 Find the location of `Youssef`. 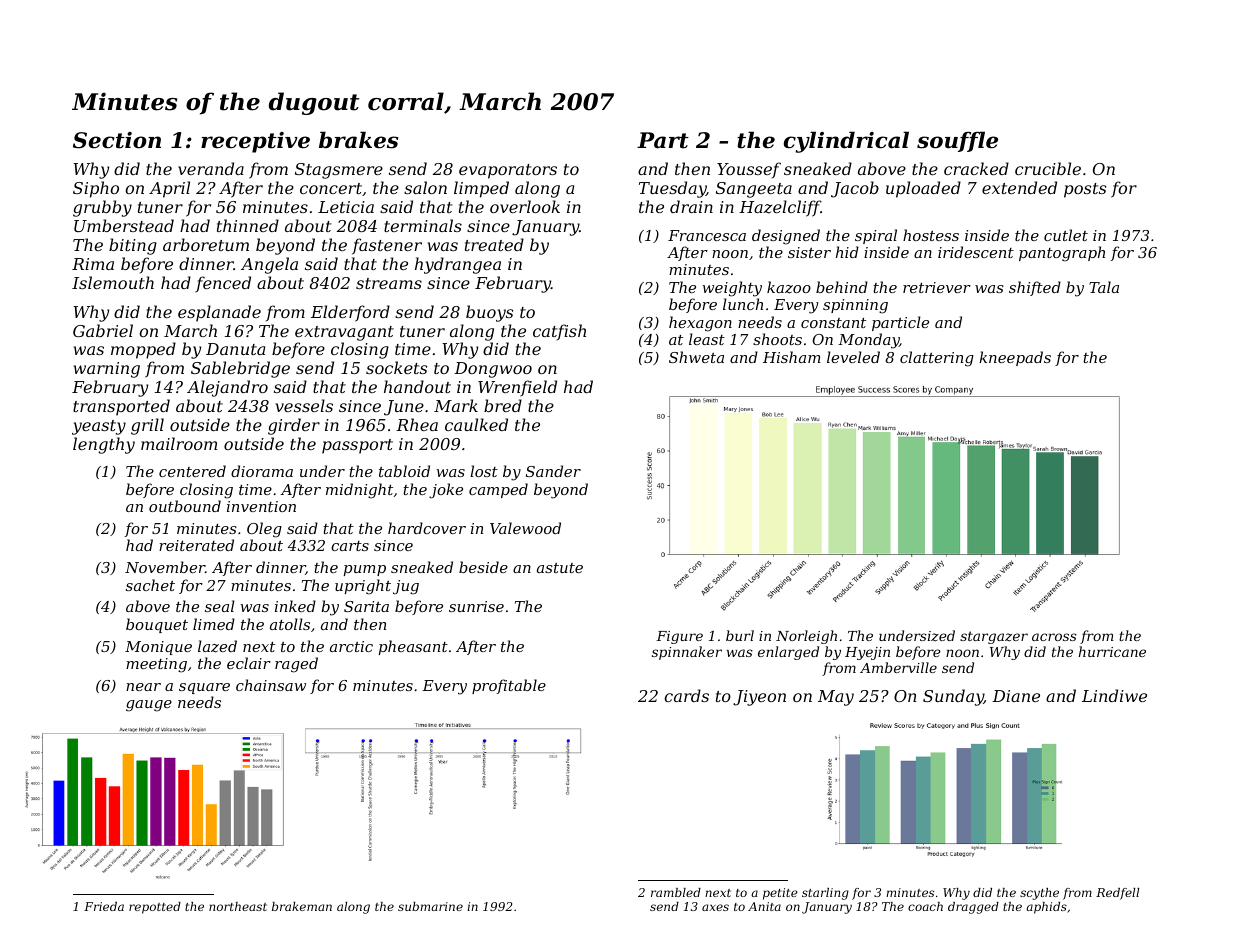

Youssef is located at coordinates (749, 170).
